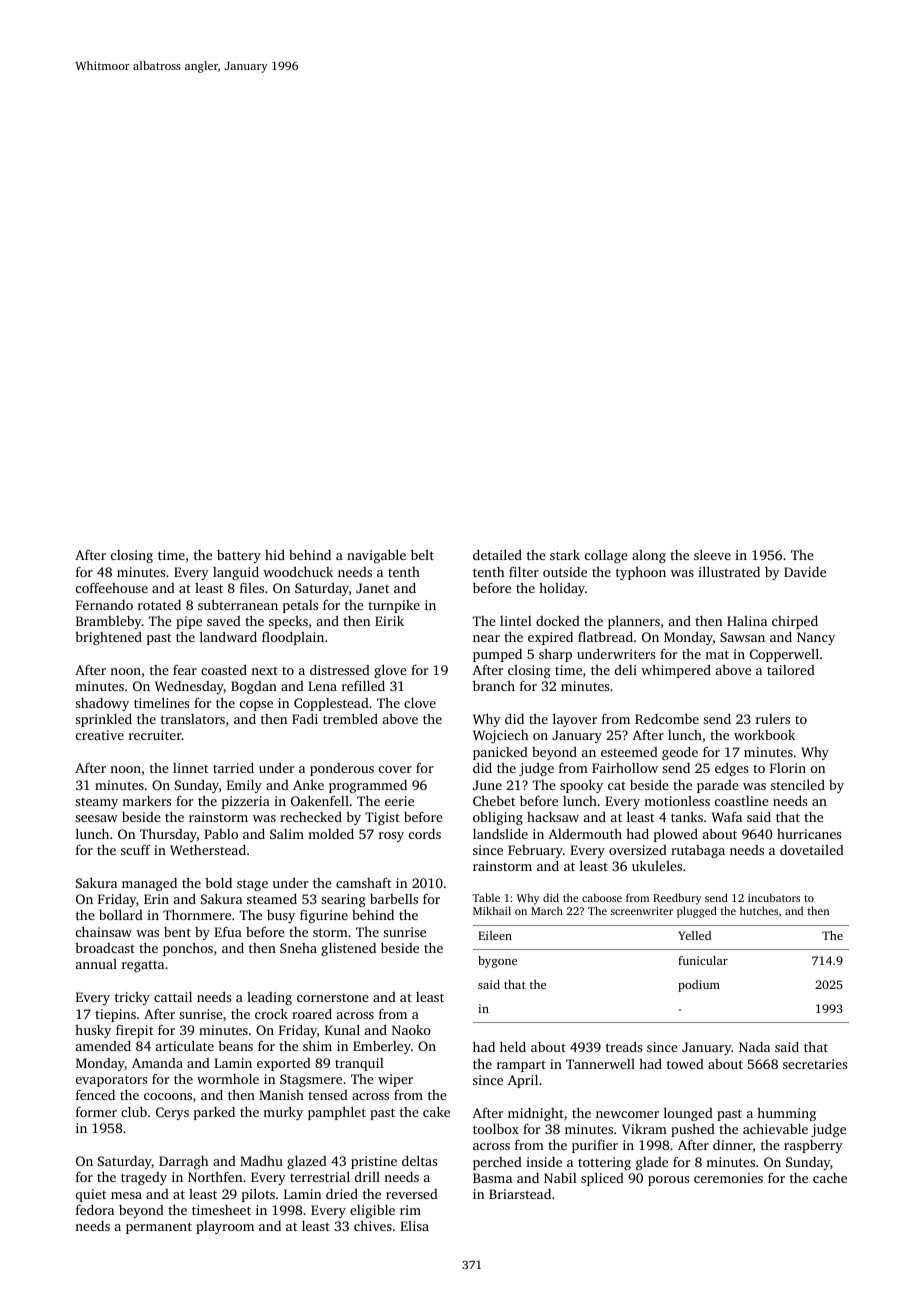  I want to click on landslide, so click(500, 834).
